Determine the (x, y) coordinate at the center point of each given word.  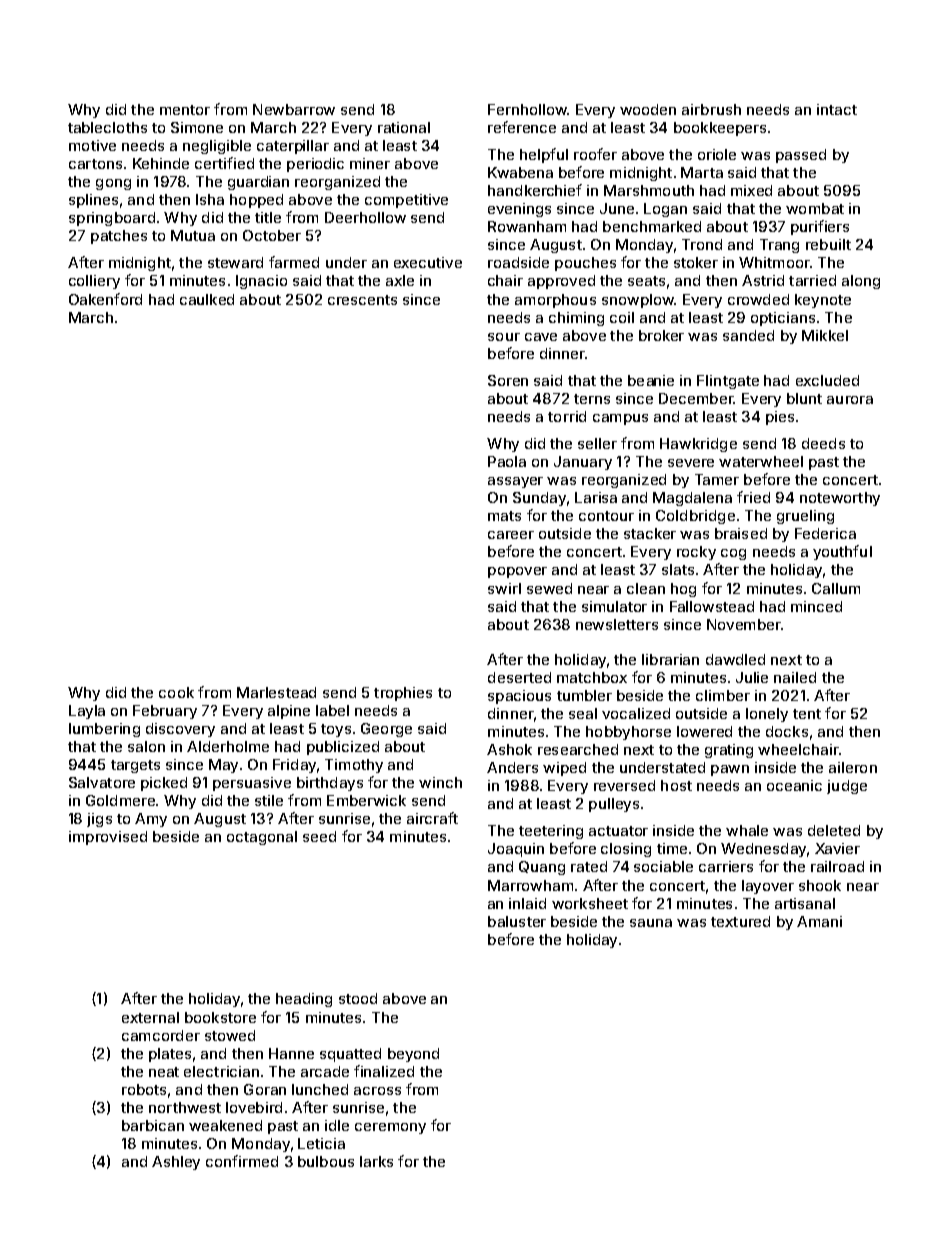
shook (820, 885)
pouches (585, 264)
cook (176, 692)
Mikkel (825, 335)
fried (753, 497)
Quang (542, 868)
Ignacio (261, 282)
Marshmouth (649, 190)
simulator (614, 606)
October (272, 235)
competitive (406, 201)
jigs (99, 820)
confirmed (242, 1161)
